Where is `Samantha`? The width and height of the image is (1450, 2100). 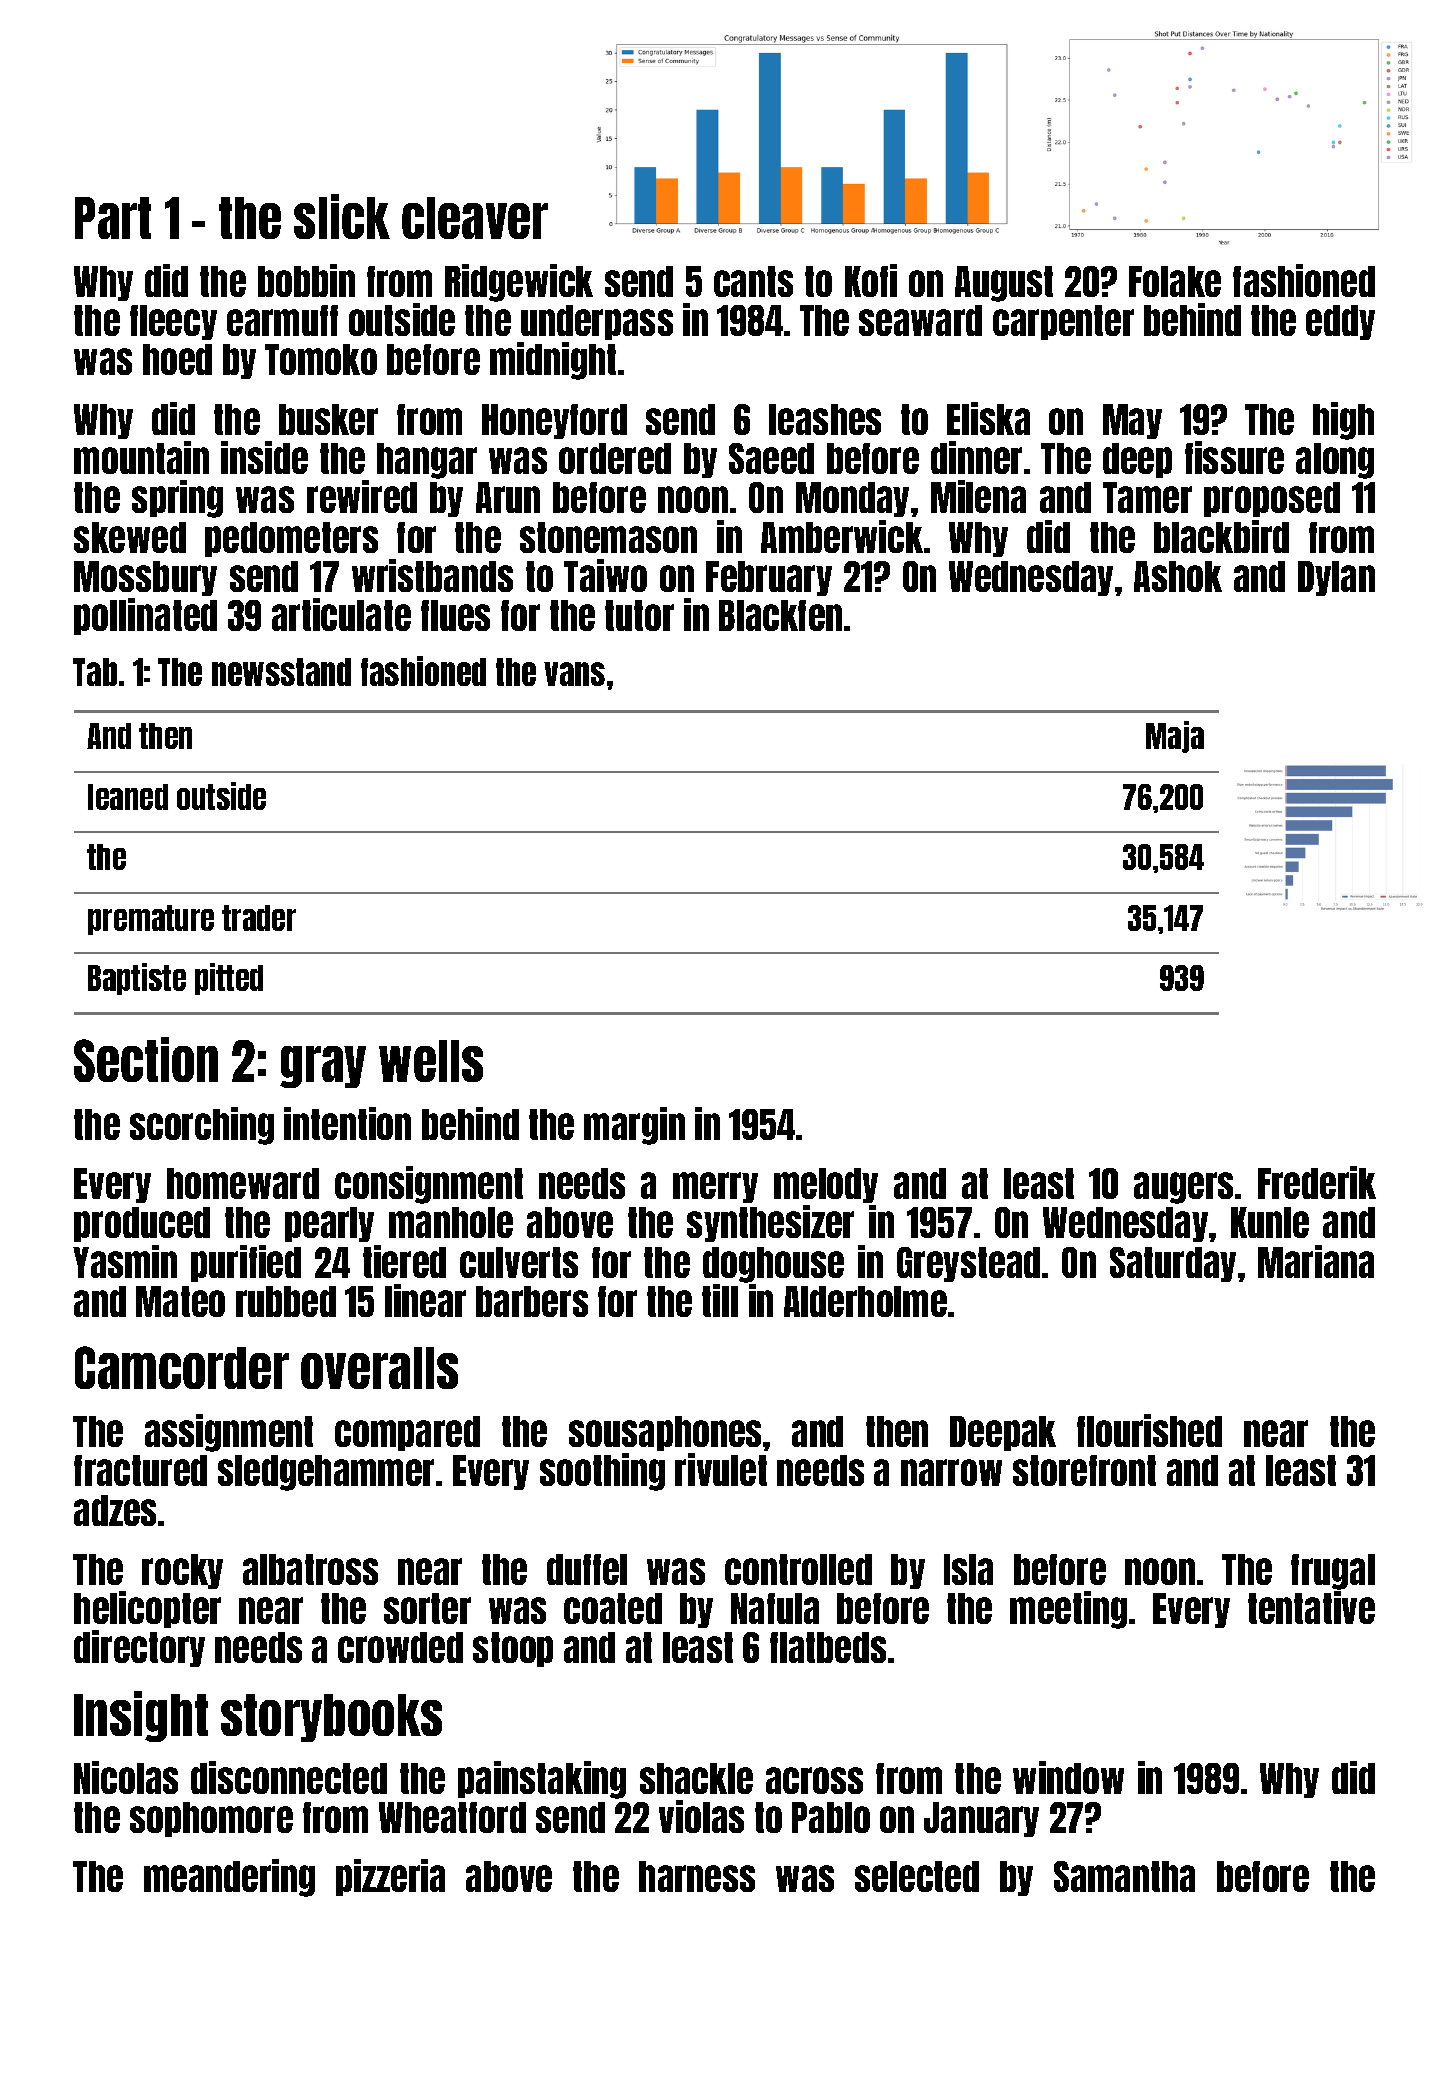 Samantha is located at coordinates (1124, 1876).
